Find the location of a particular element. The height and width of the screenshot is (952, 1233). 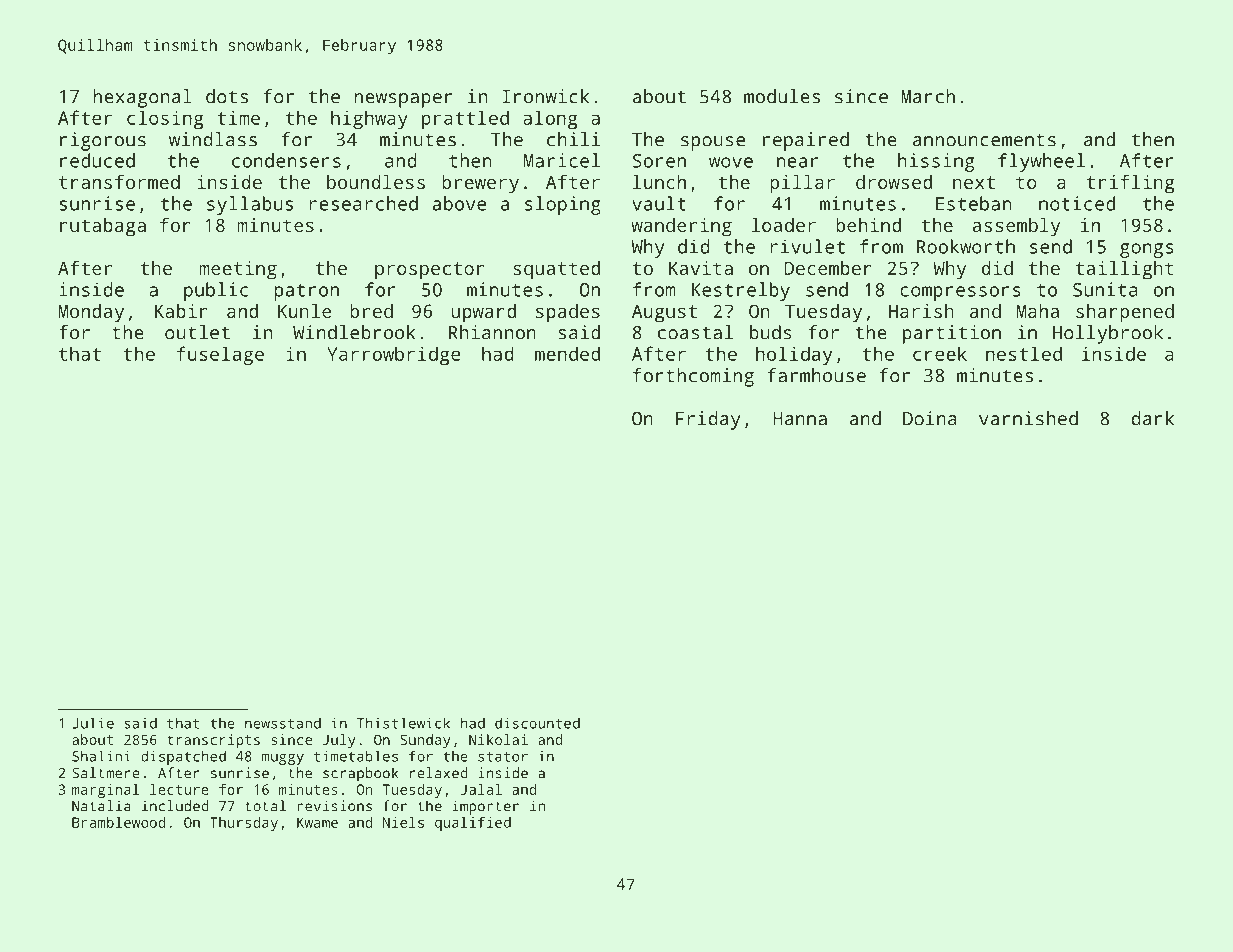

qualified is located at coordinates (473, 824).
